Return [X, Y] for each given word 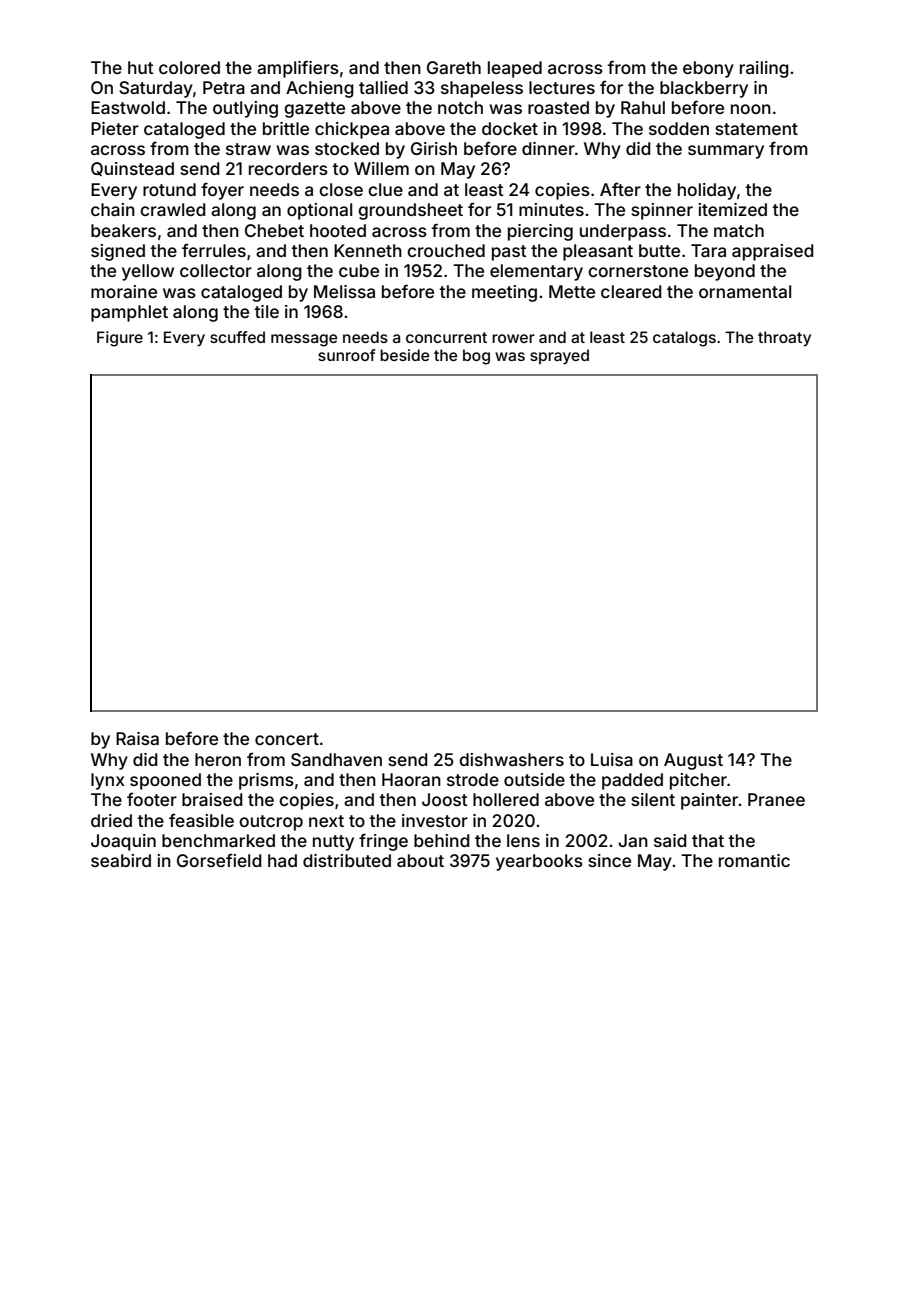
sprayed [559, 357]
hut [140, 67]
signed [118, 252]
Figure [120, 339]
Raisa [137, 738]
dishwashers [511, 759]
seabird [121, 860]
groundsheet [410, 211]
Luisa [612, 759]
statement [756, 129]
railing [764, 69]
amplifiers [298, 69]
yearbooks [539, 862]
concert [287, 739]
